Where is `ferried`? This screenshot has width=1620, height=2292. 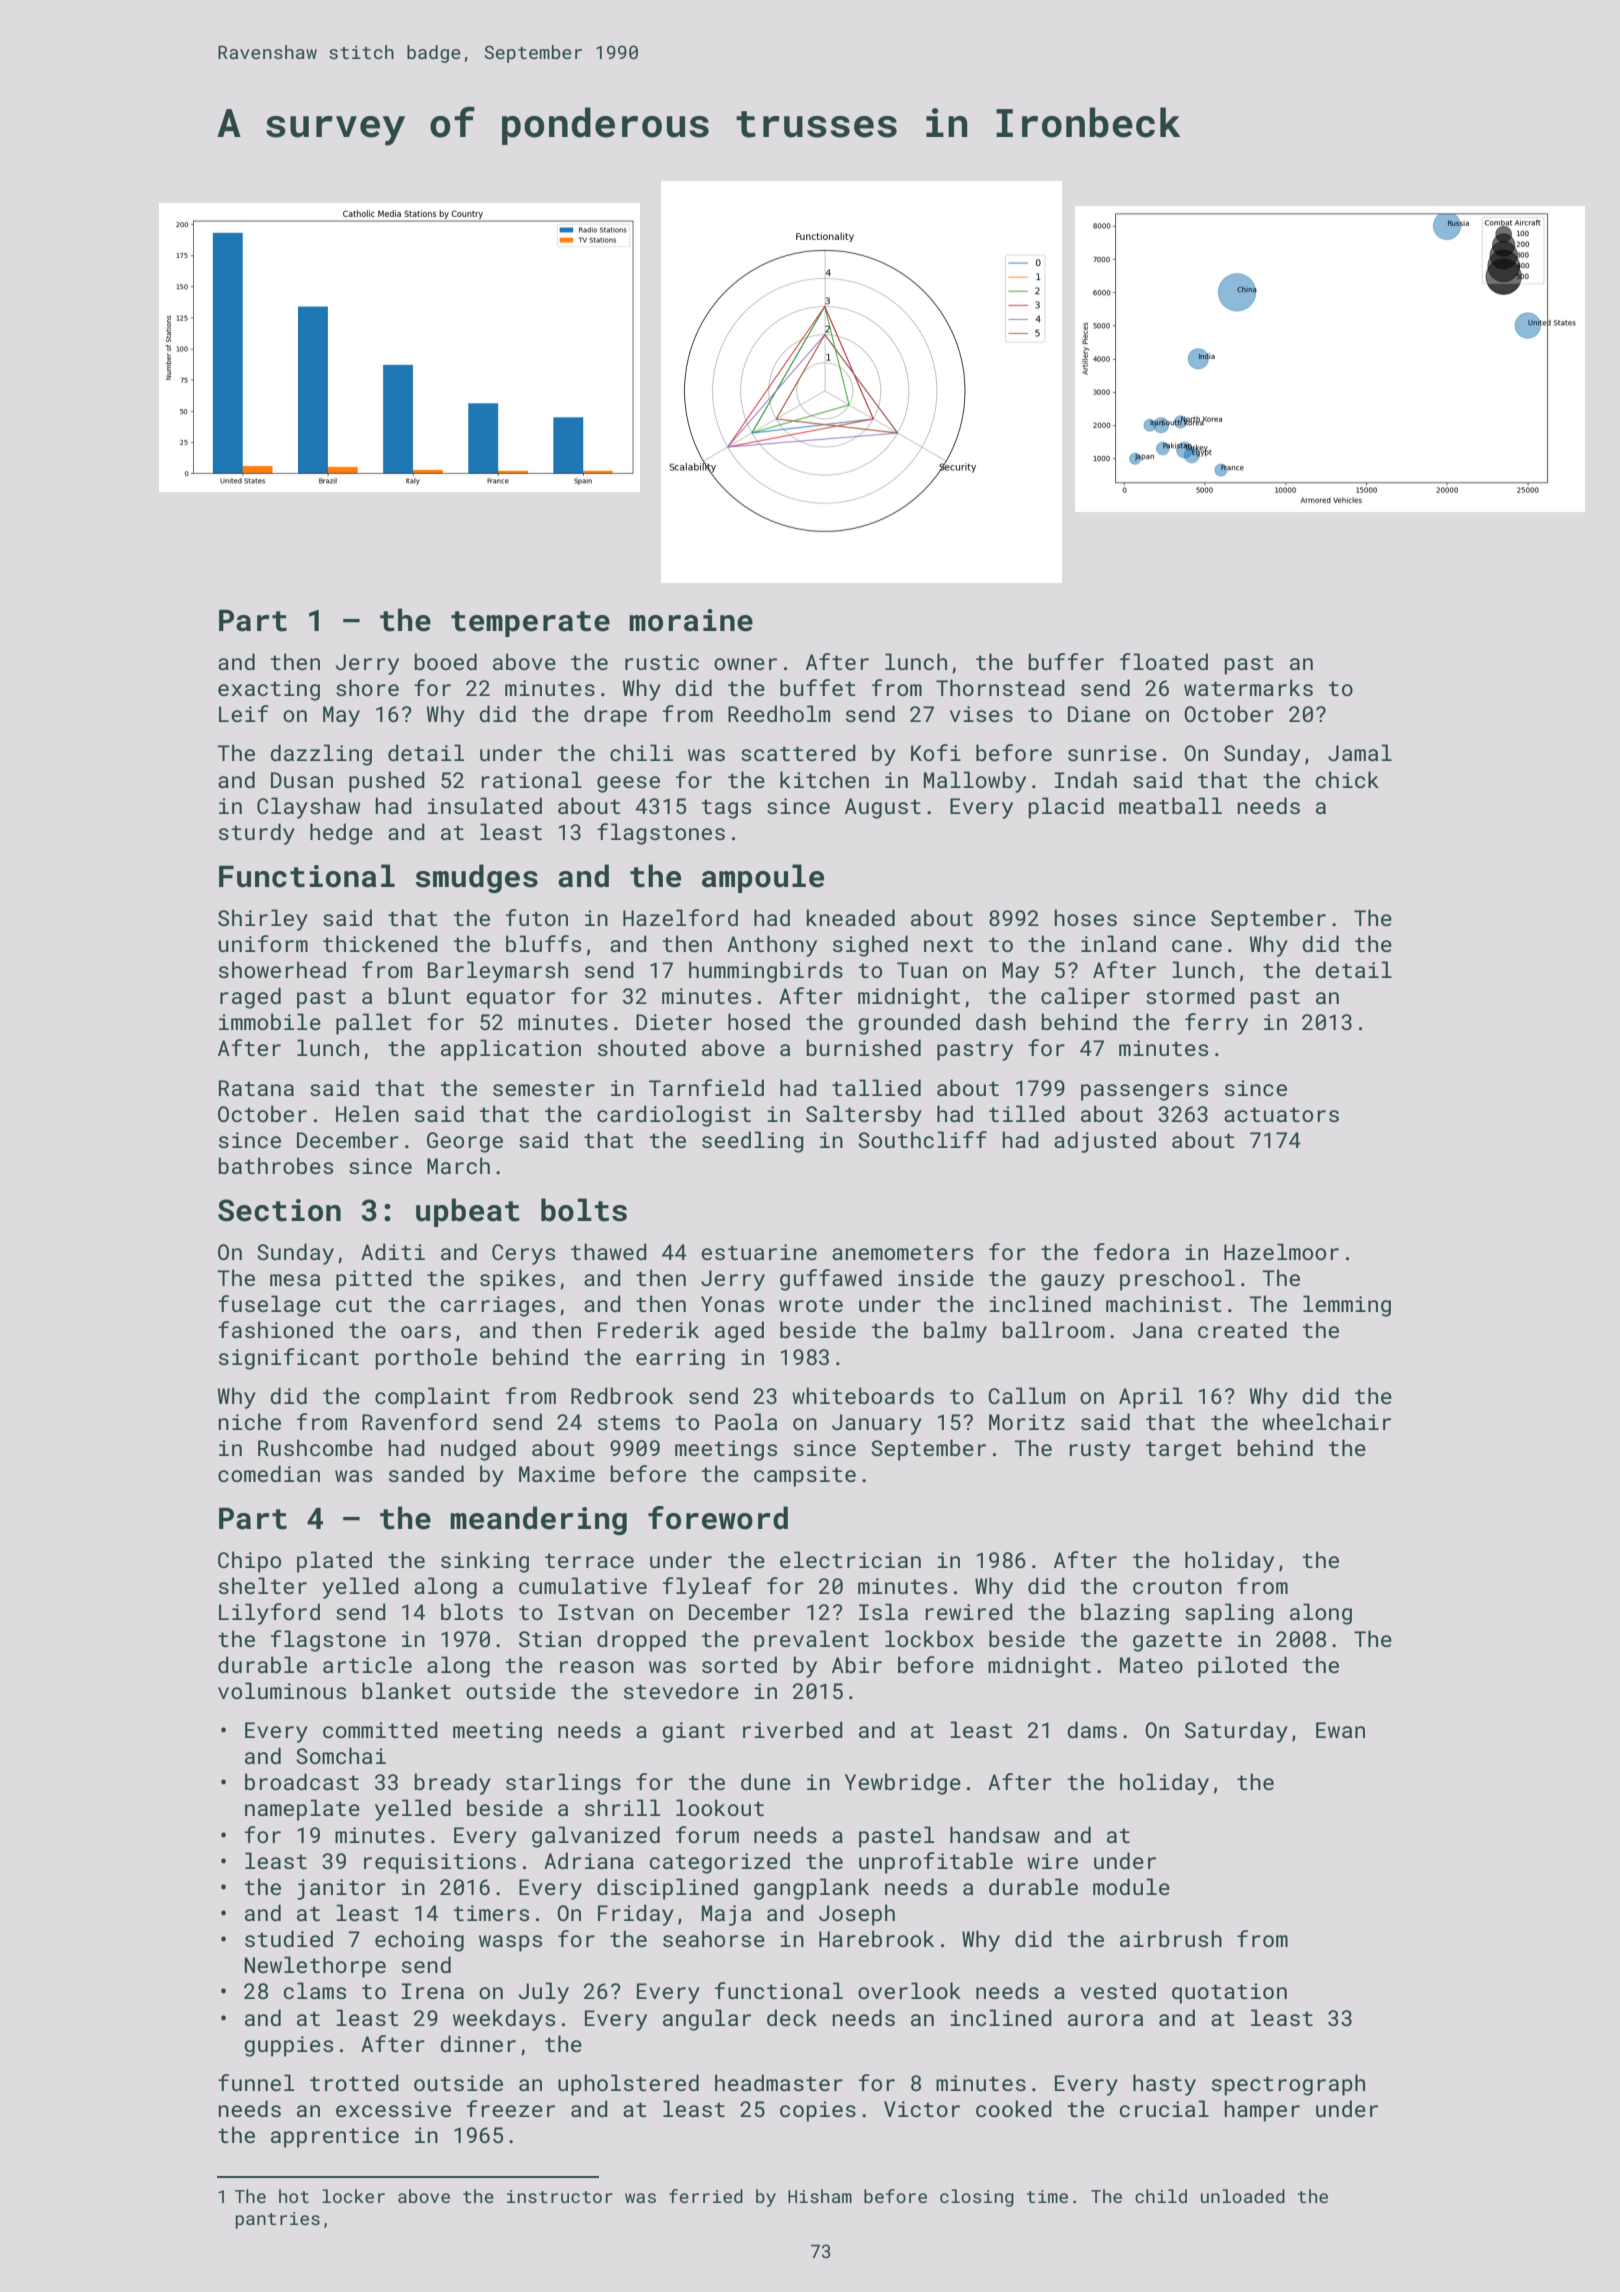
ferried is located at coordinates (706, 2196).
